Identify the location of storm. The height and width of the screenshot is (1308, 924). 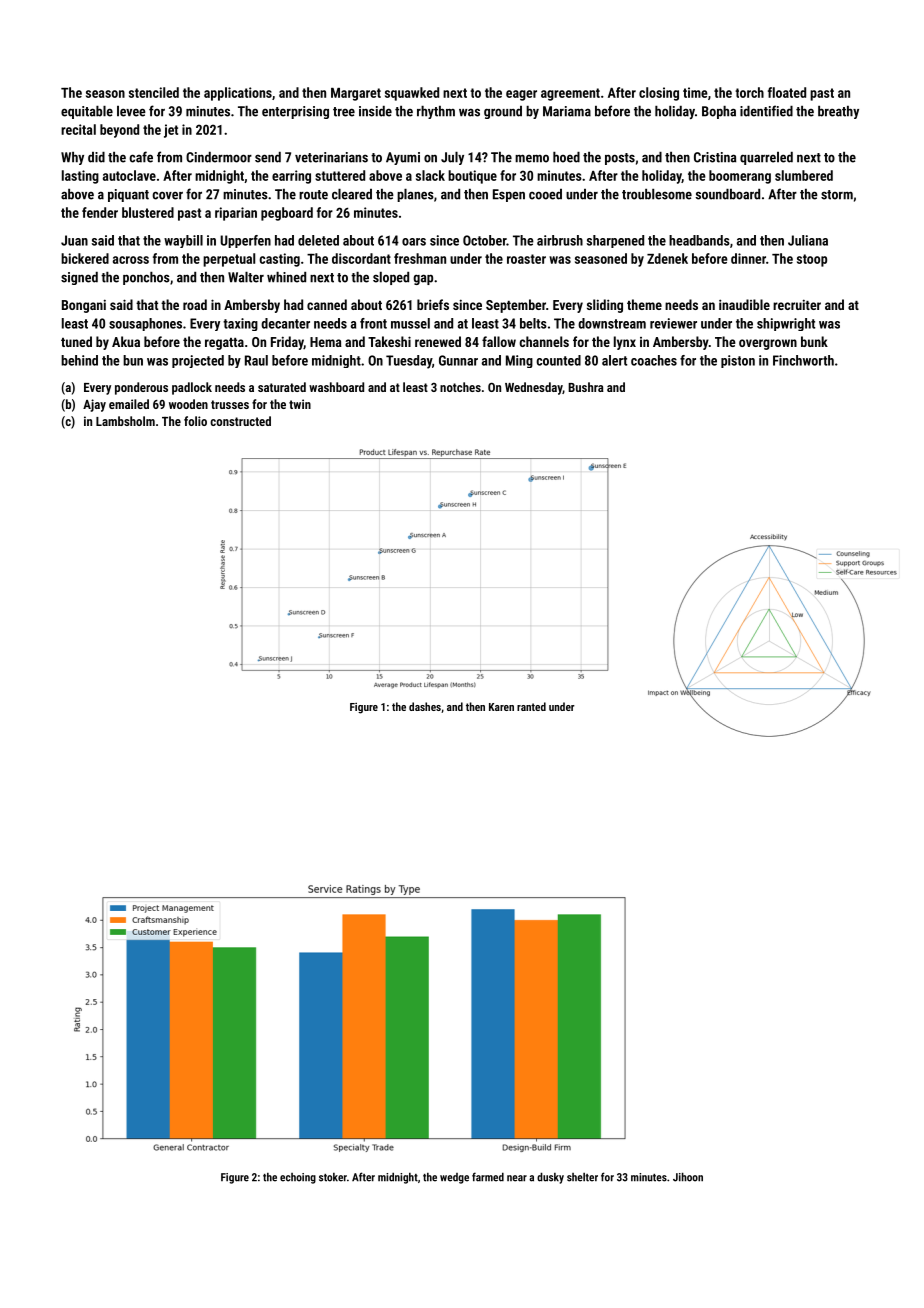
(837, 195).
